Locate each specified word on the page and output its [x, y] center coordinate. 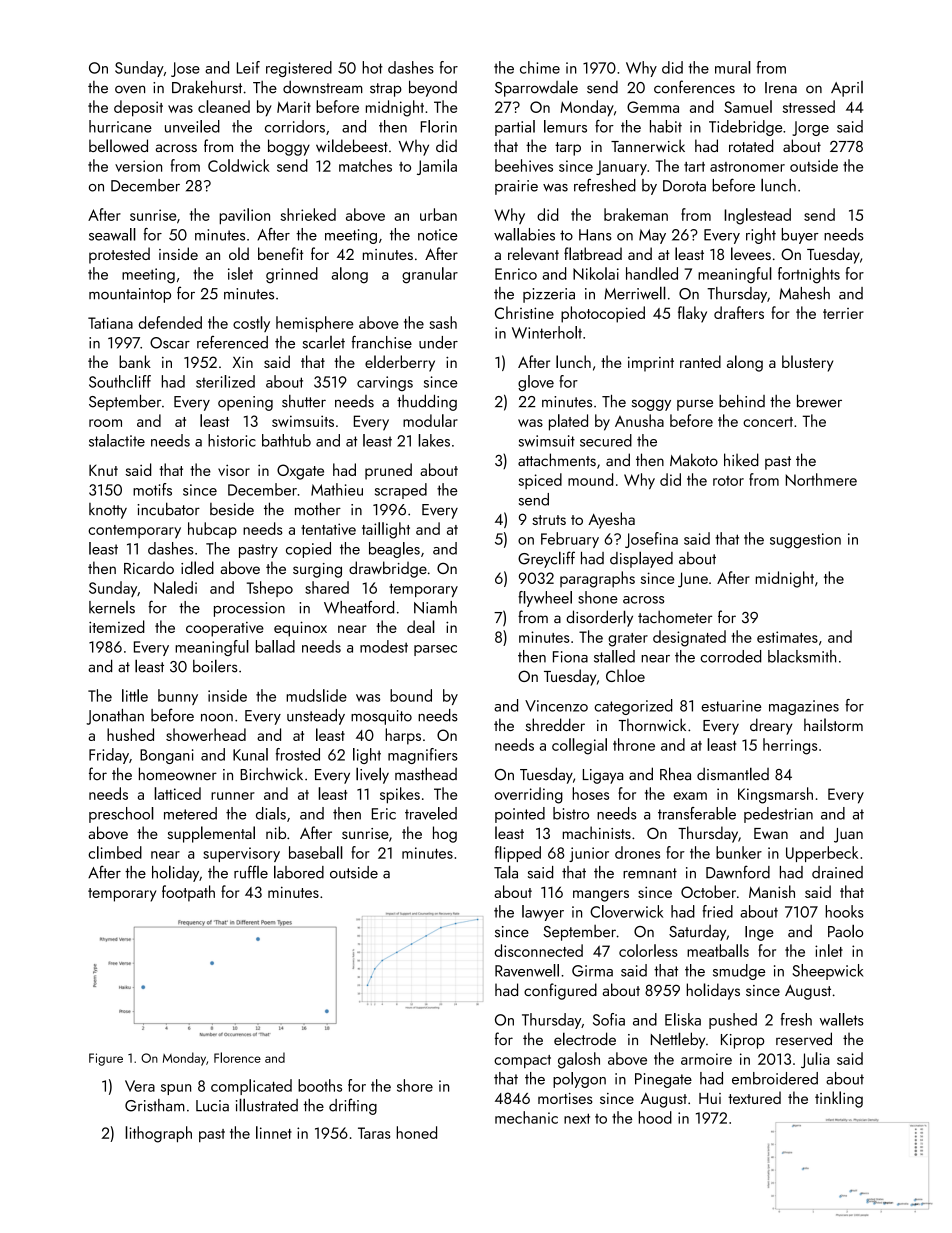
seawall [112, 234]
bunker [739, 852]
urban [438, 214]
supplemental [211, 834]
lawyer [543, 913]
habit [666, 126]
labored [299, 872]
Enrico [516, 274]
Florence [237, 1057]
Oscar [170, 343]
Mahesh [804, 293]
